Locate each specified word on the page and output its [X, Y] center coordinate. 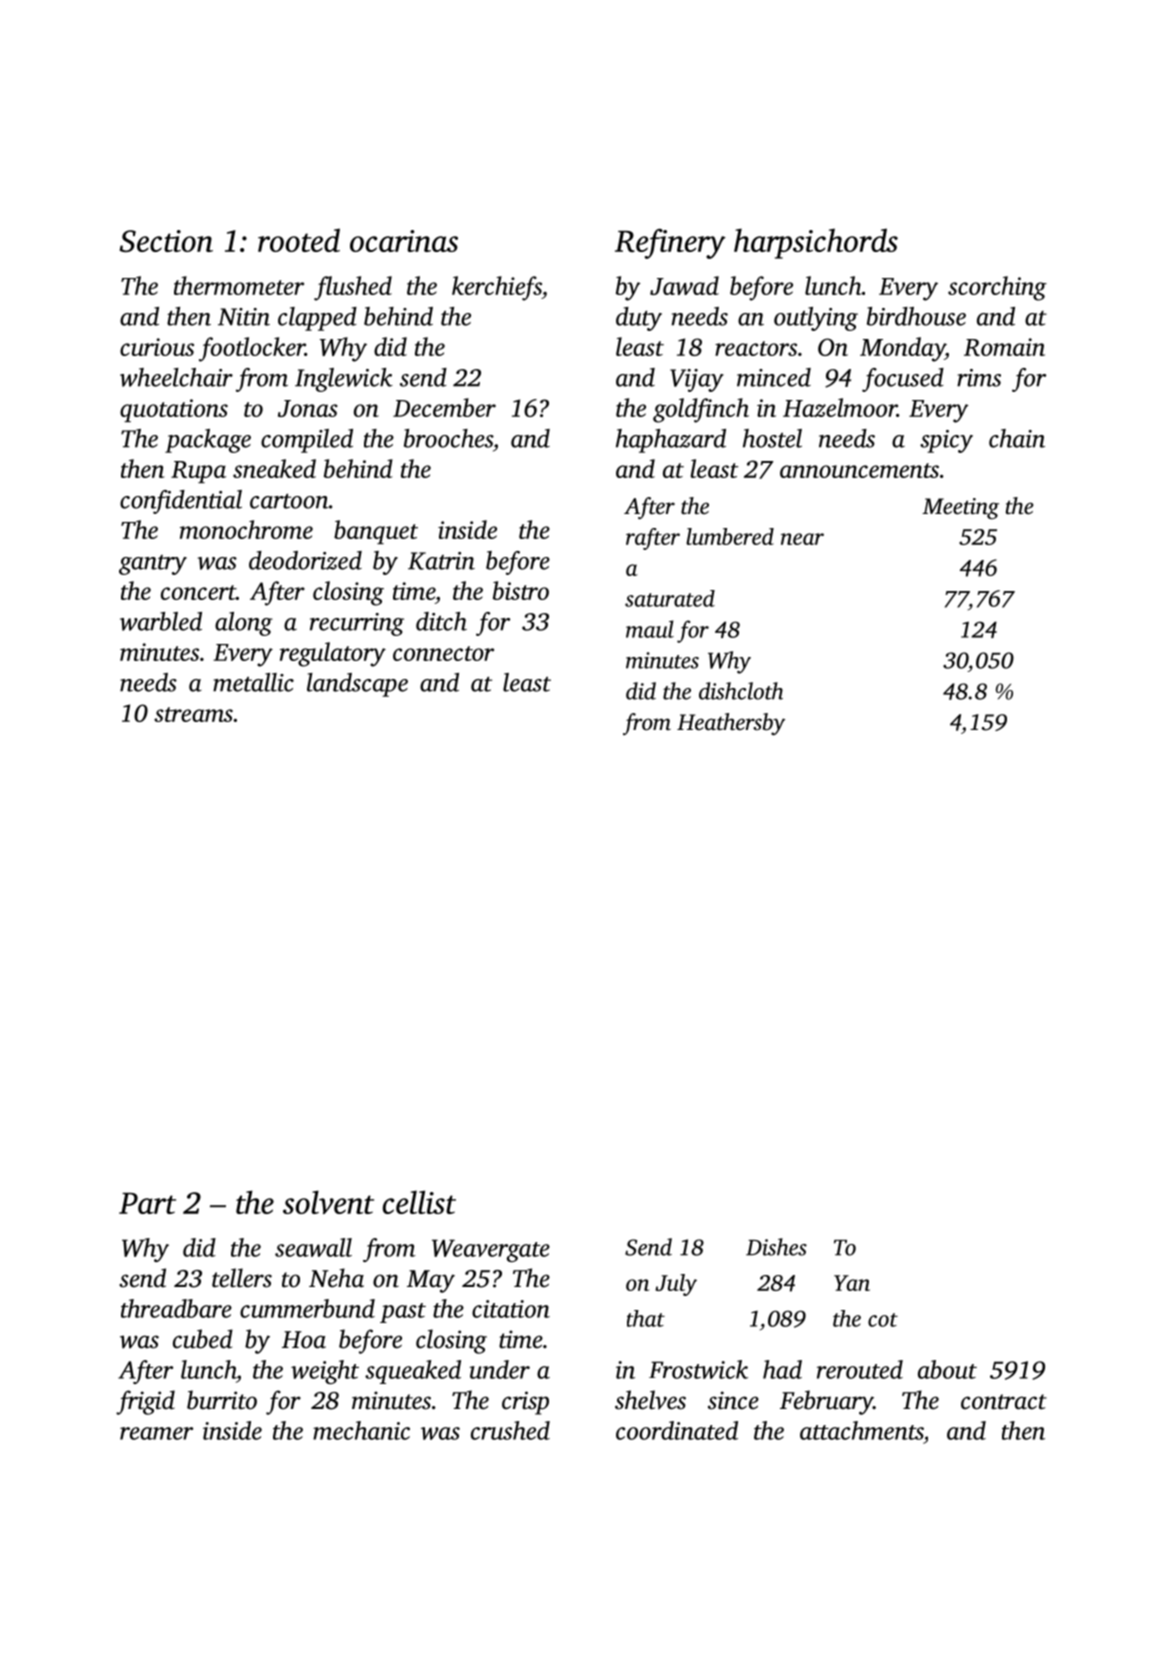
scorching [997, 288]
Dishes [776, 1247]
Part [147, 1203]
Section [166, 241]
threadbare [176, 1308]
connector [443, 653]
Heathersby [731, 724]
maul [650, 629]
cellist [419, 1202]
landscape [357, 685]
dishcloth [741, 691]
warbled [161, 621]
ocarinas [404, 241]
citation [511, 1309]
